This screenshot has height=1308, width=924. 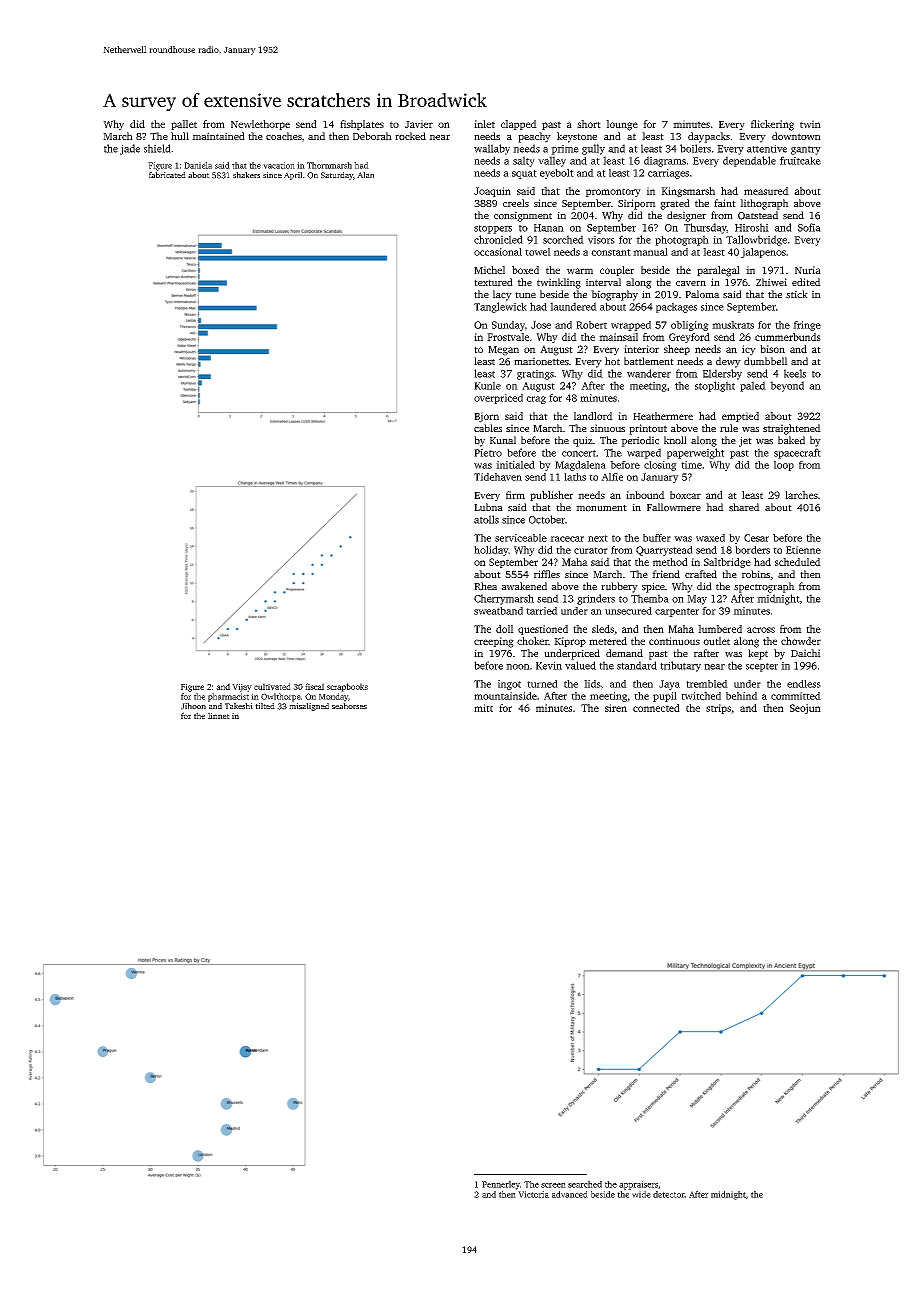 What do you see at coordinates (372, 136) in the screenshot?
I see `Deborah` at bounding box center [372, 136].
